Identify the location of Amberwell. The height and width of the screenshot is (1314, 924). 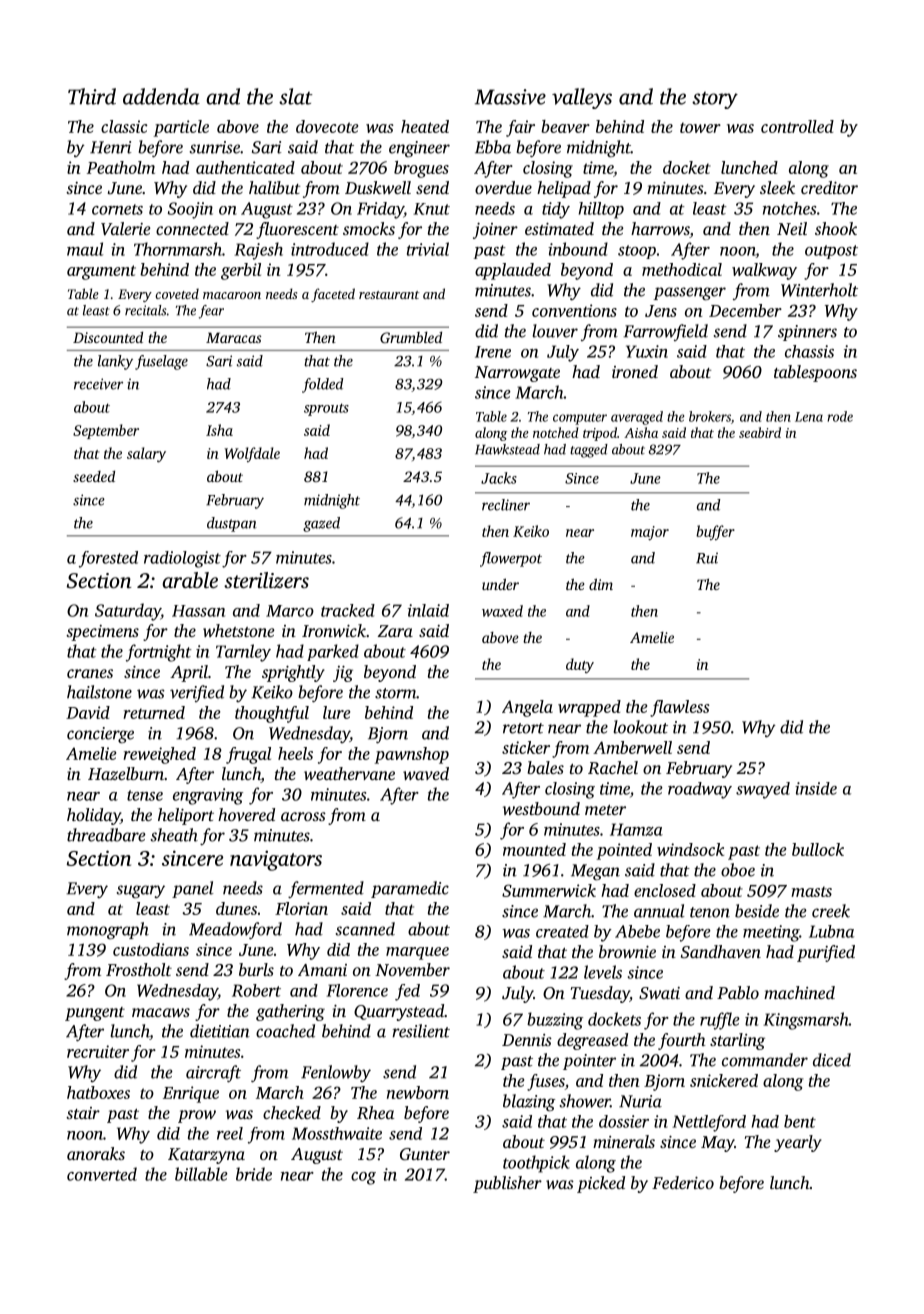
(632, 747).
